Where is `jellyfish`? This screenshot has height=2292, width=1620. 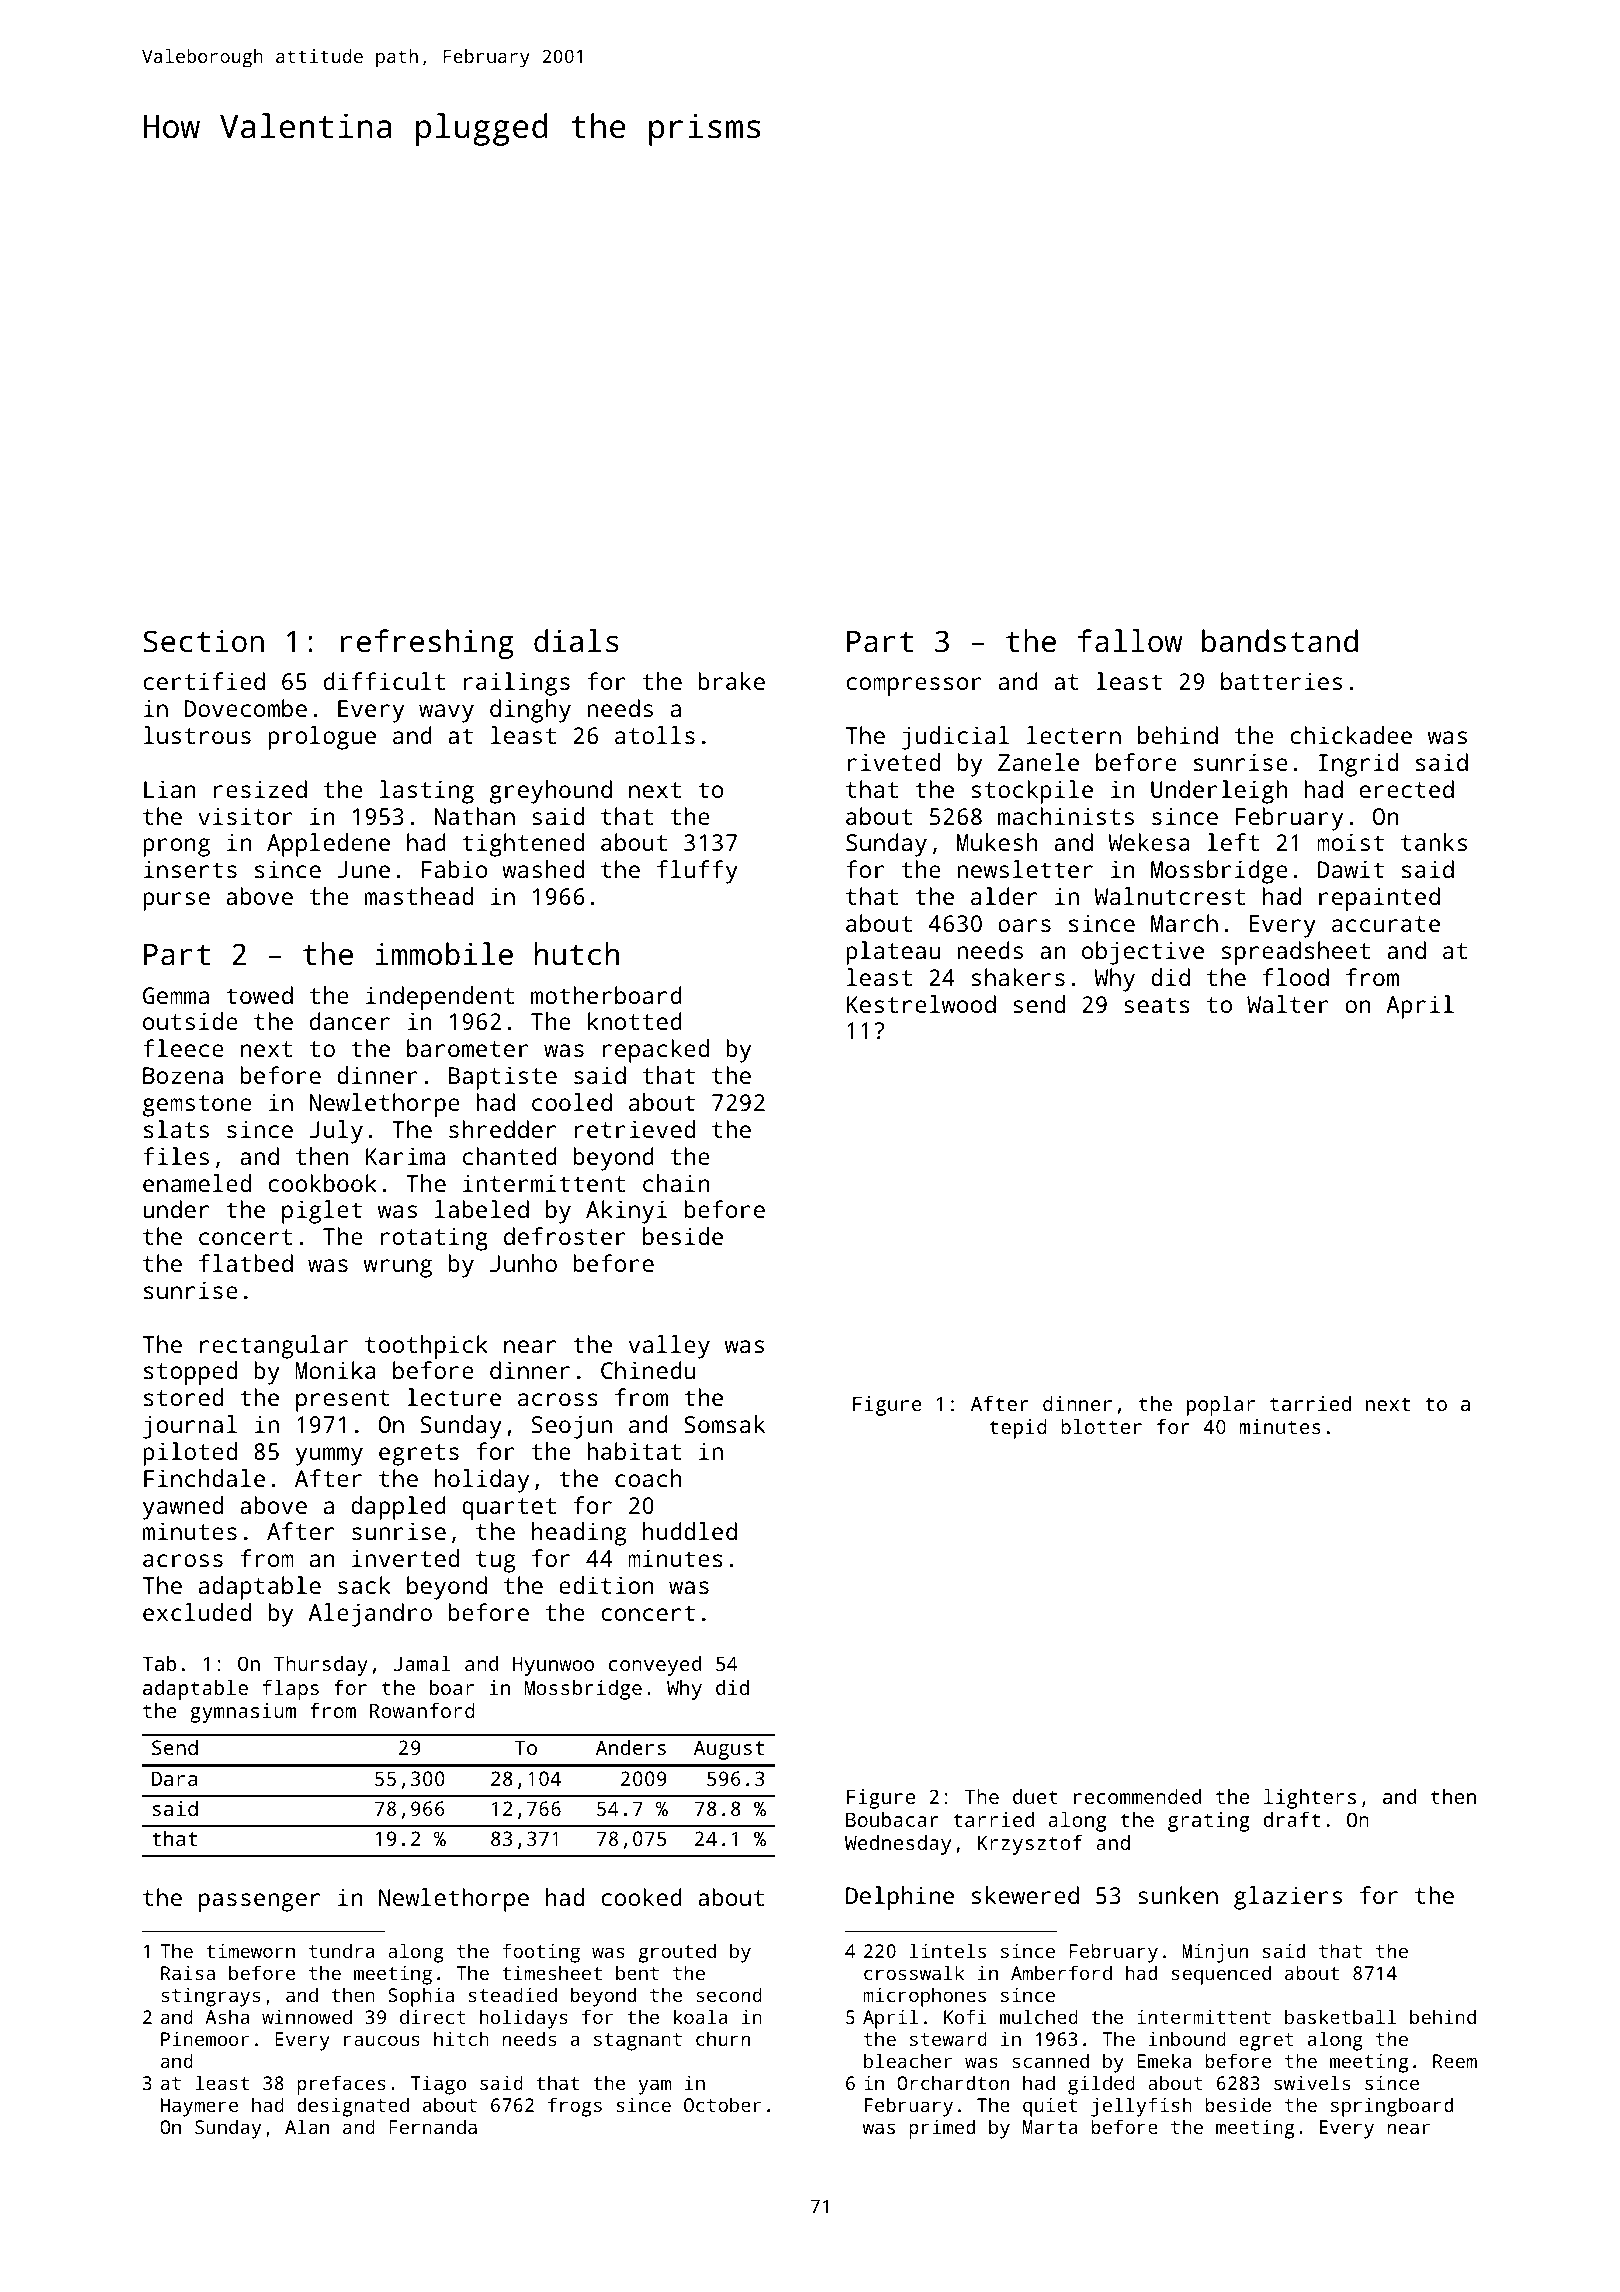 jellyfish is located at coordinates (1141, 2107).
